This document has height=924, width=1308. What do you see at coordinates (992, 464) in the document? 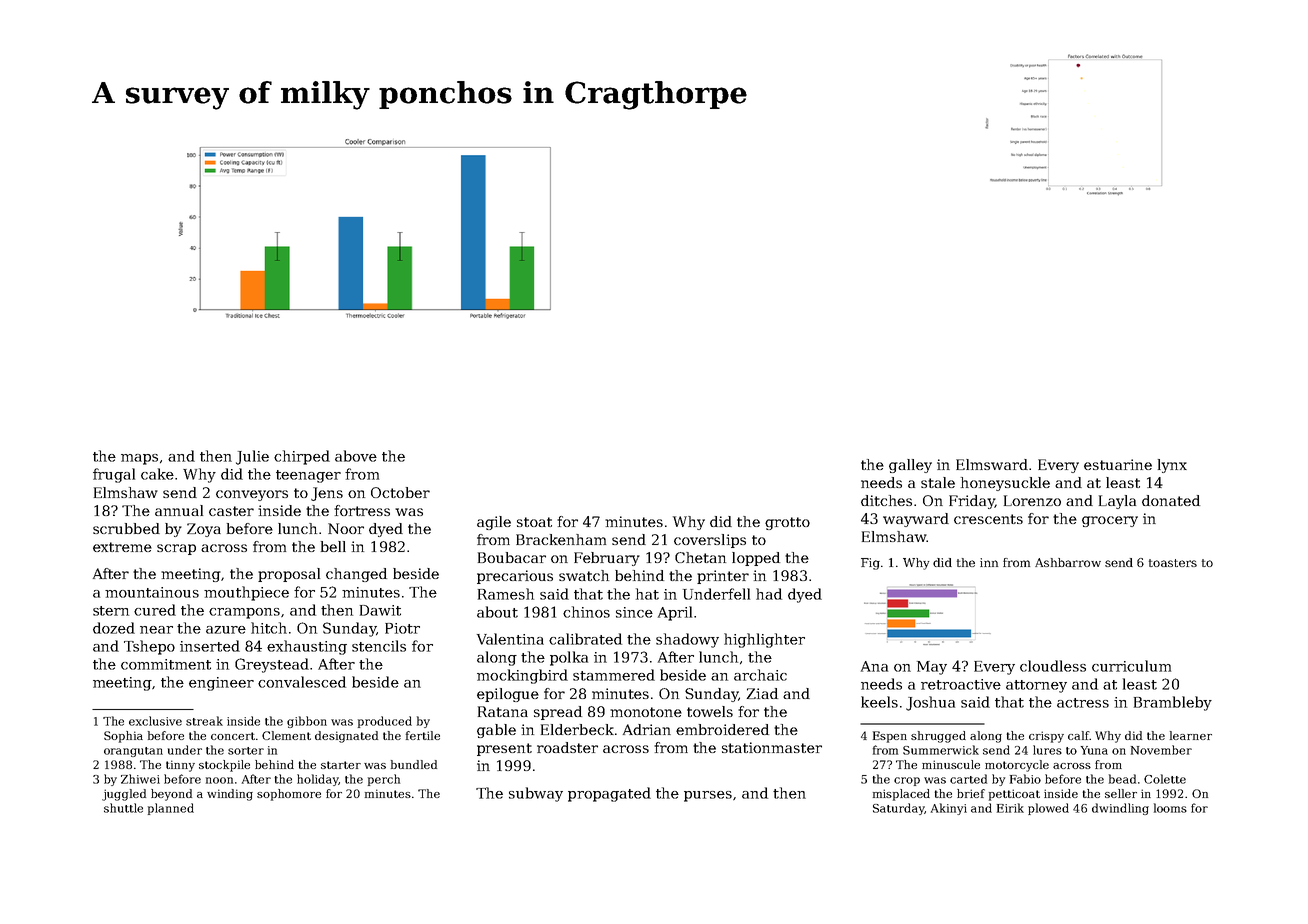
I see `Elmsward` at bounding box center [992, 464].
